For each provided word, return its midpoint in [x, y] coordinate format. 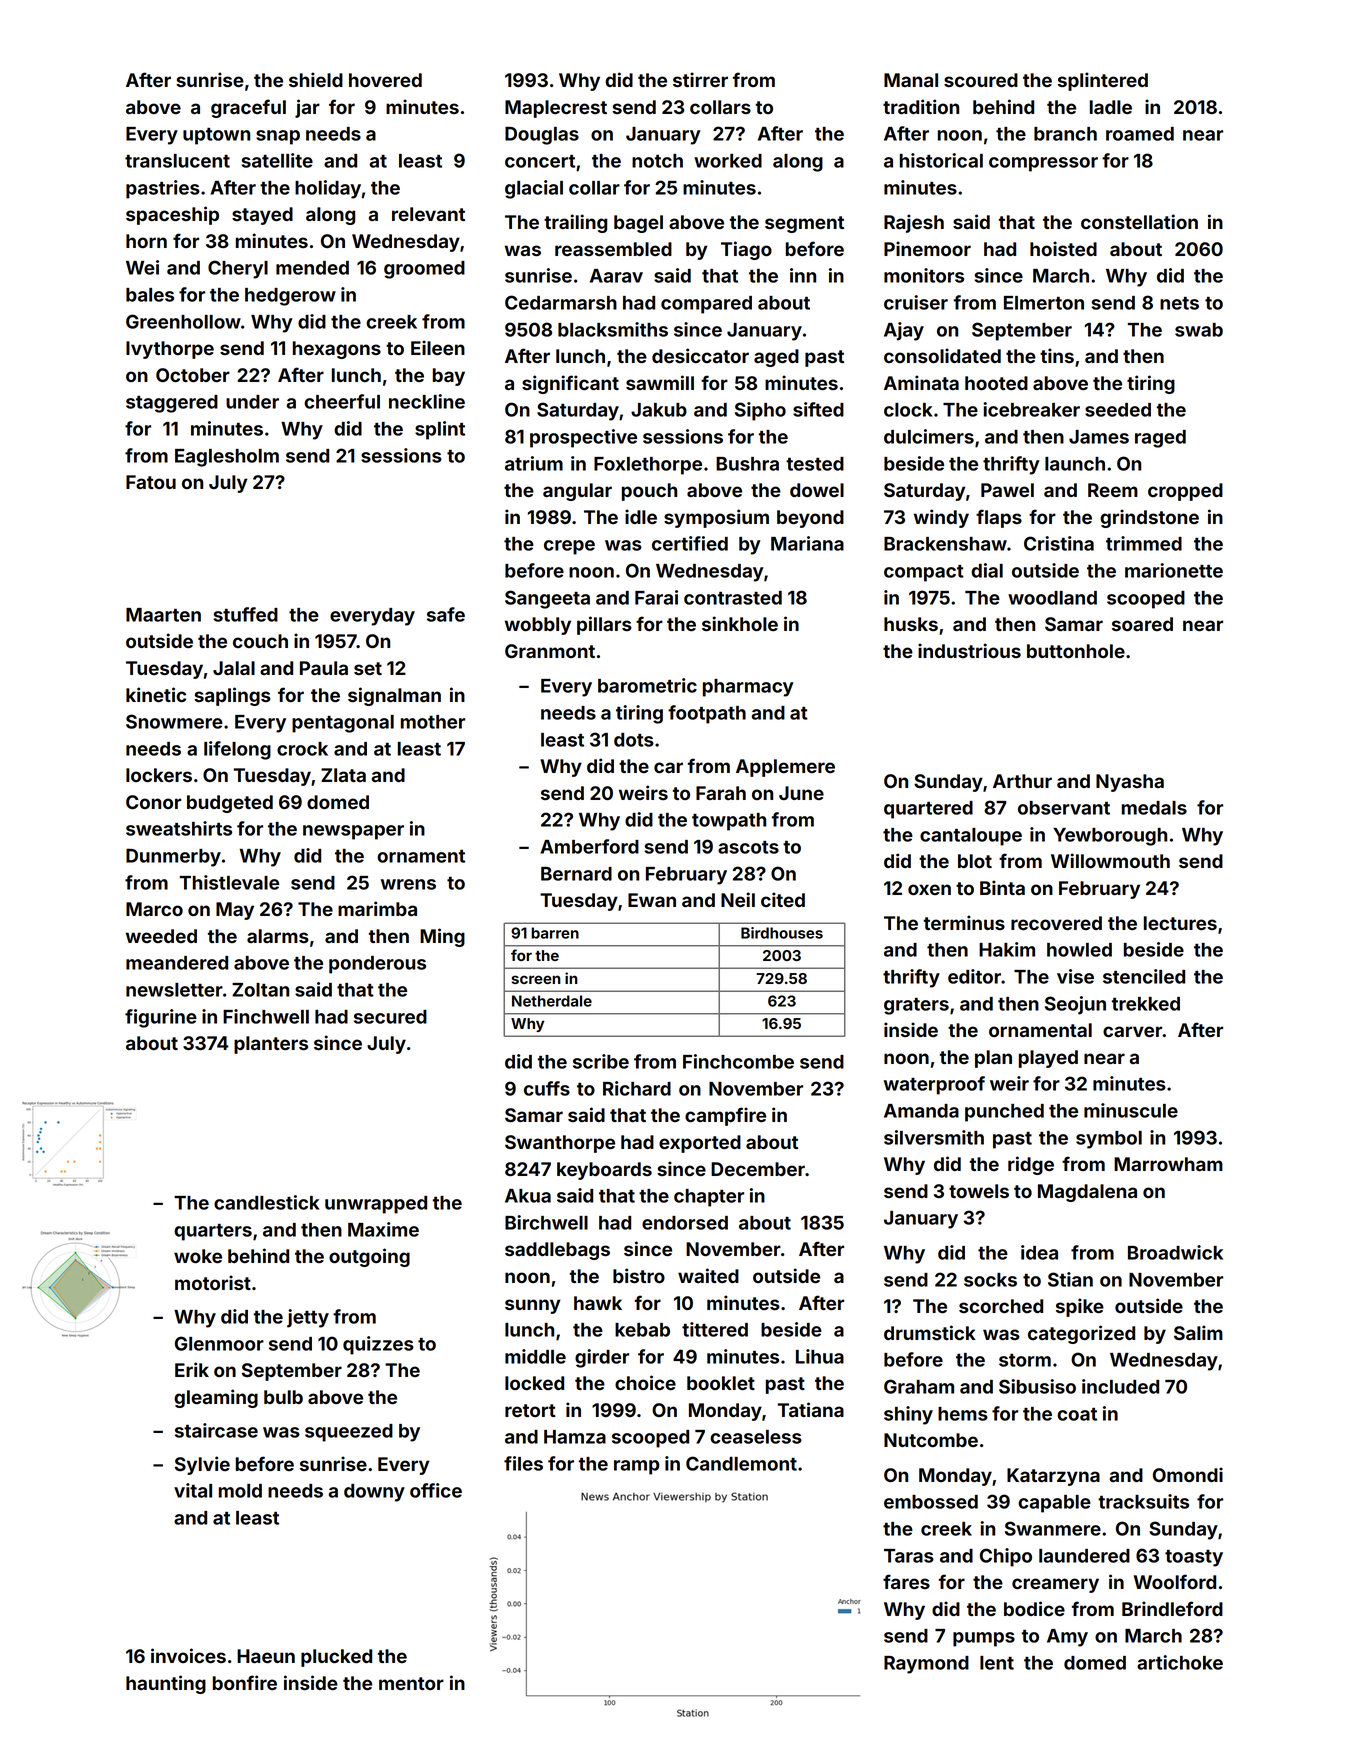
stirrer [700, 79]
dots [634, 740]
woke [198, 1256]
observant [1064, 808]
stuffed [245, 614]
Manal [911, 80]
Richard [637, 1088]
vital [193, 1490]
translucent [177, 161]
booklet [721, 1383]
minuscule [1131, 1110]
